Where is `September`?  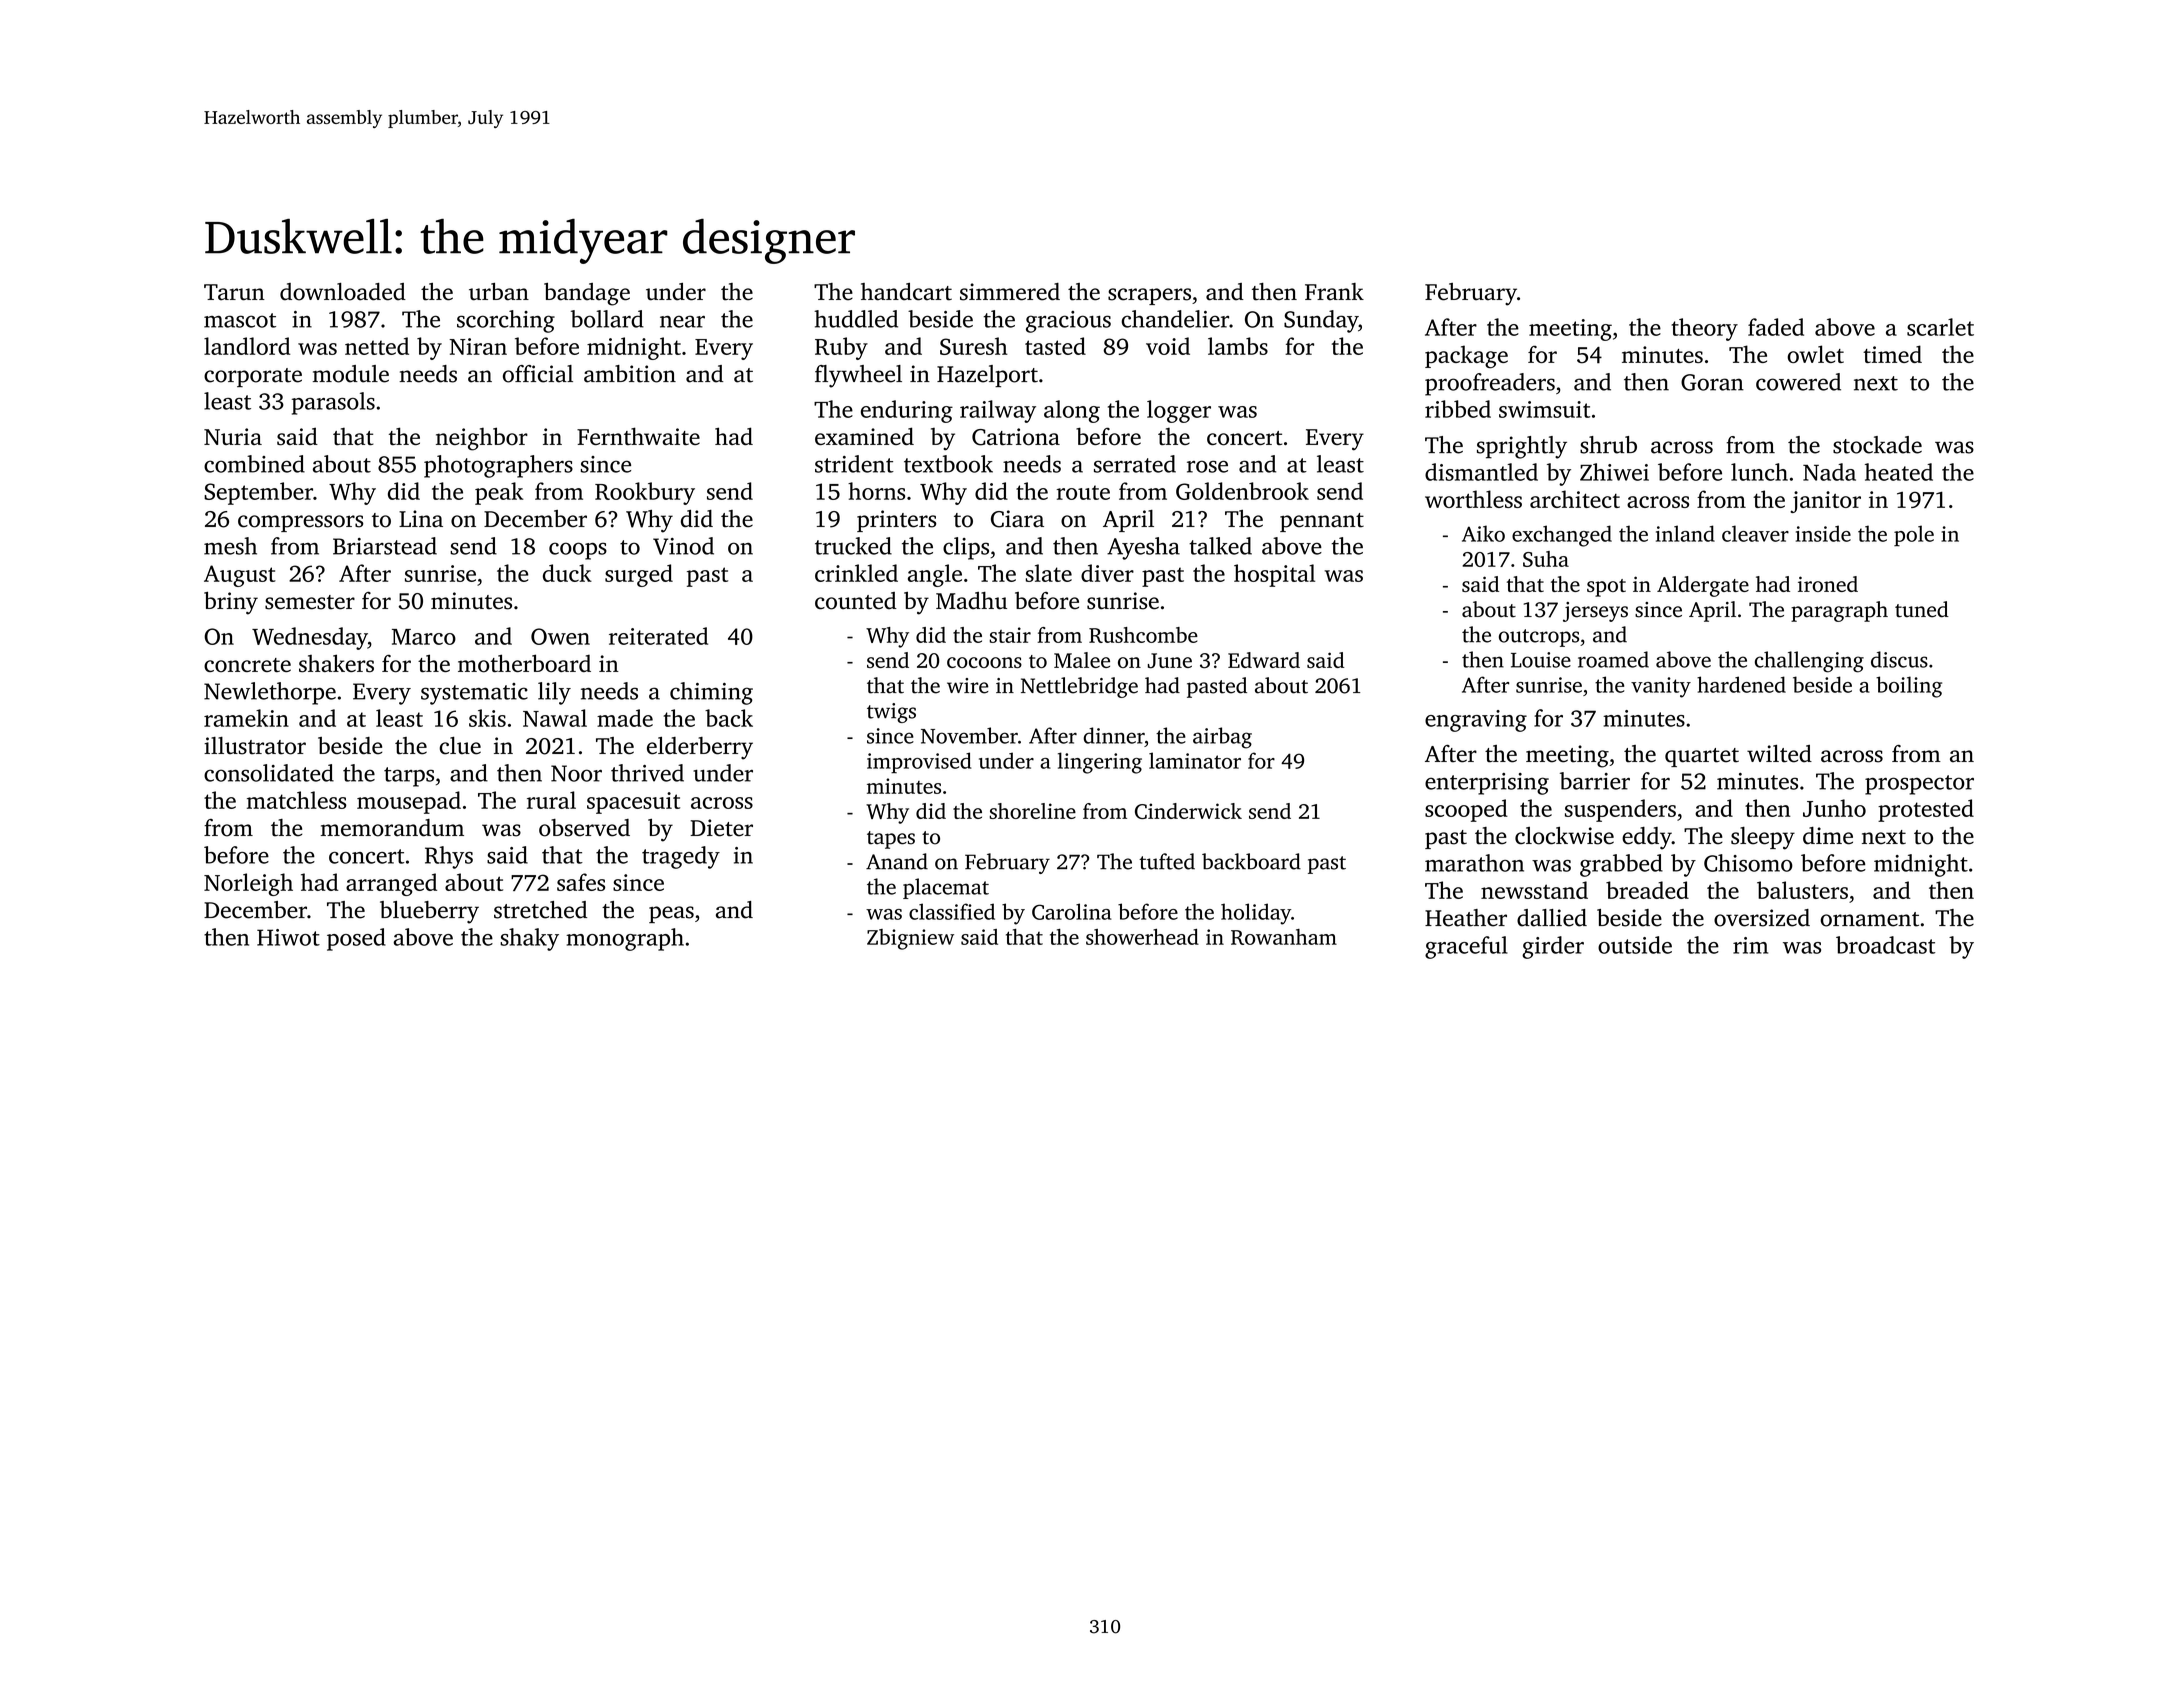
September is located at coordinates (258, 493).
